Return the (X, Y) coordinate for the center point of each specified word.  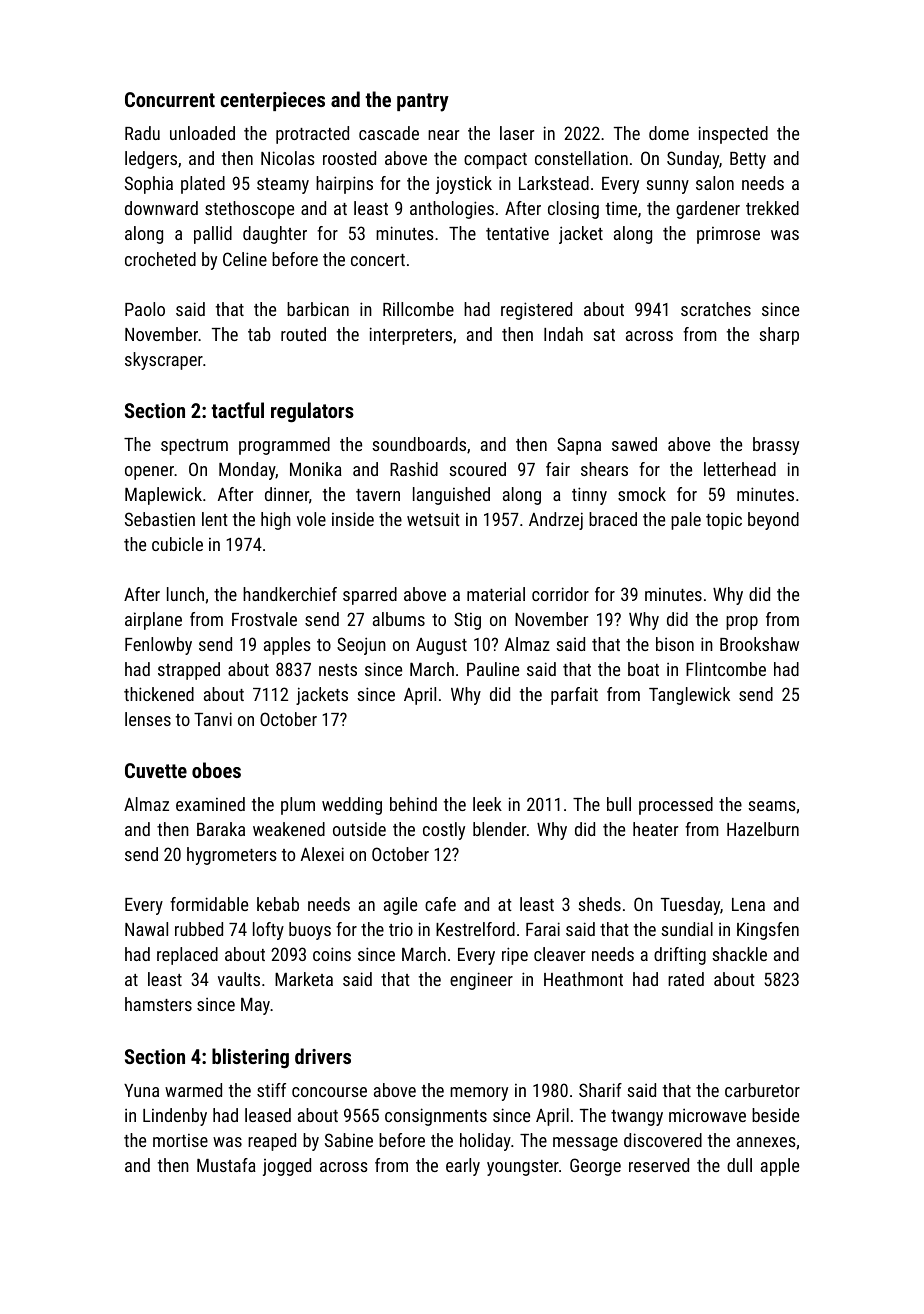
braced (613, 519)
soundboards (419, 444)
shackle (739, 954)
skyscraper (164, 361)
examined (210, 804)
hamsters (158, 1004)
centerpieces (272, 101)
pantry (423, 102)
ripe (515, 956)
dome (669, 133)
